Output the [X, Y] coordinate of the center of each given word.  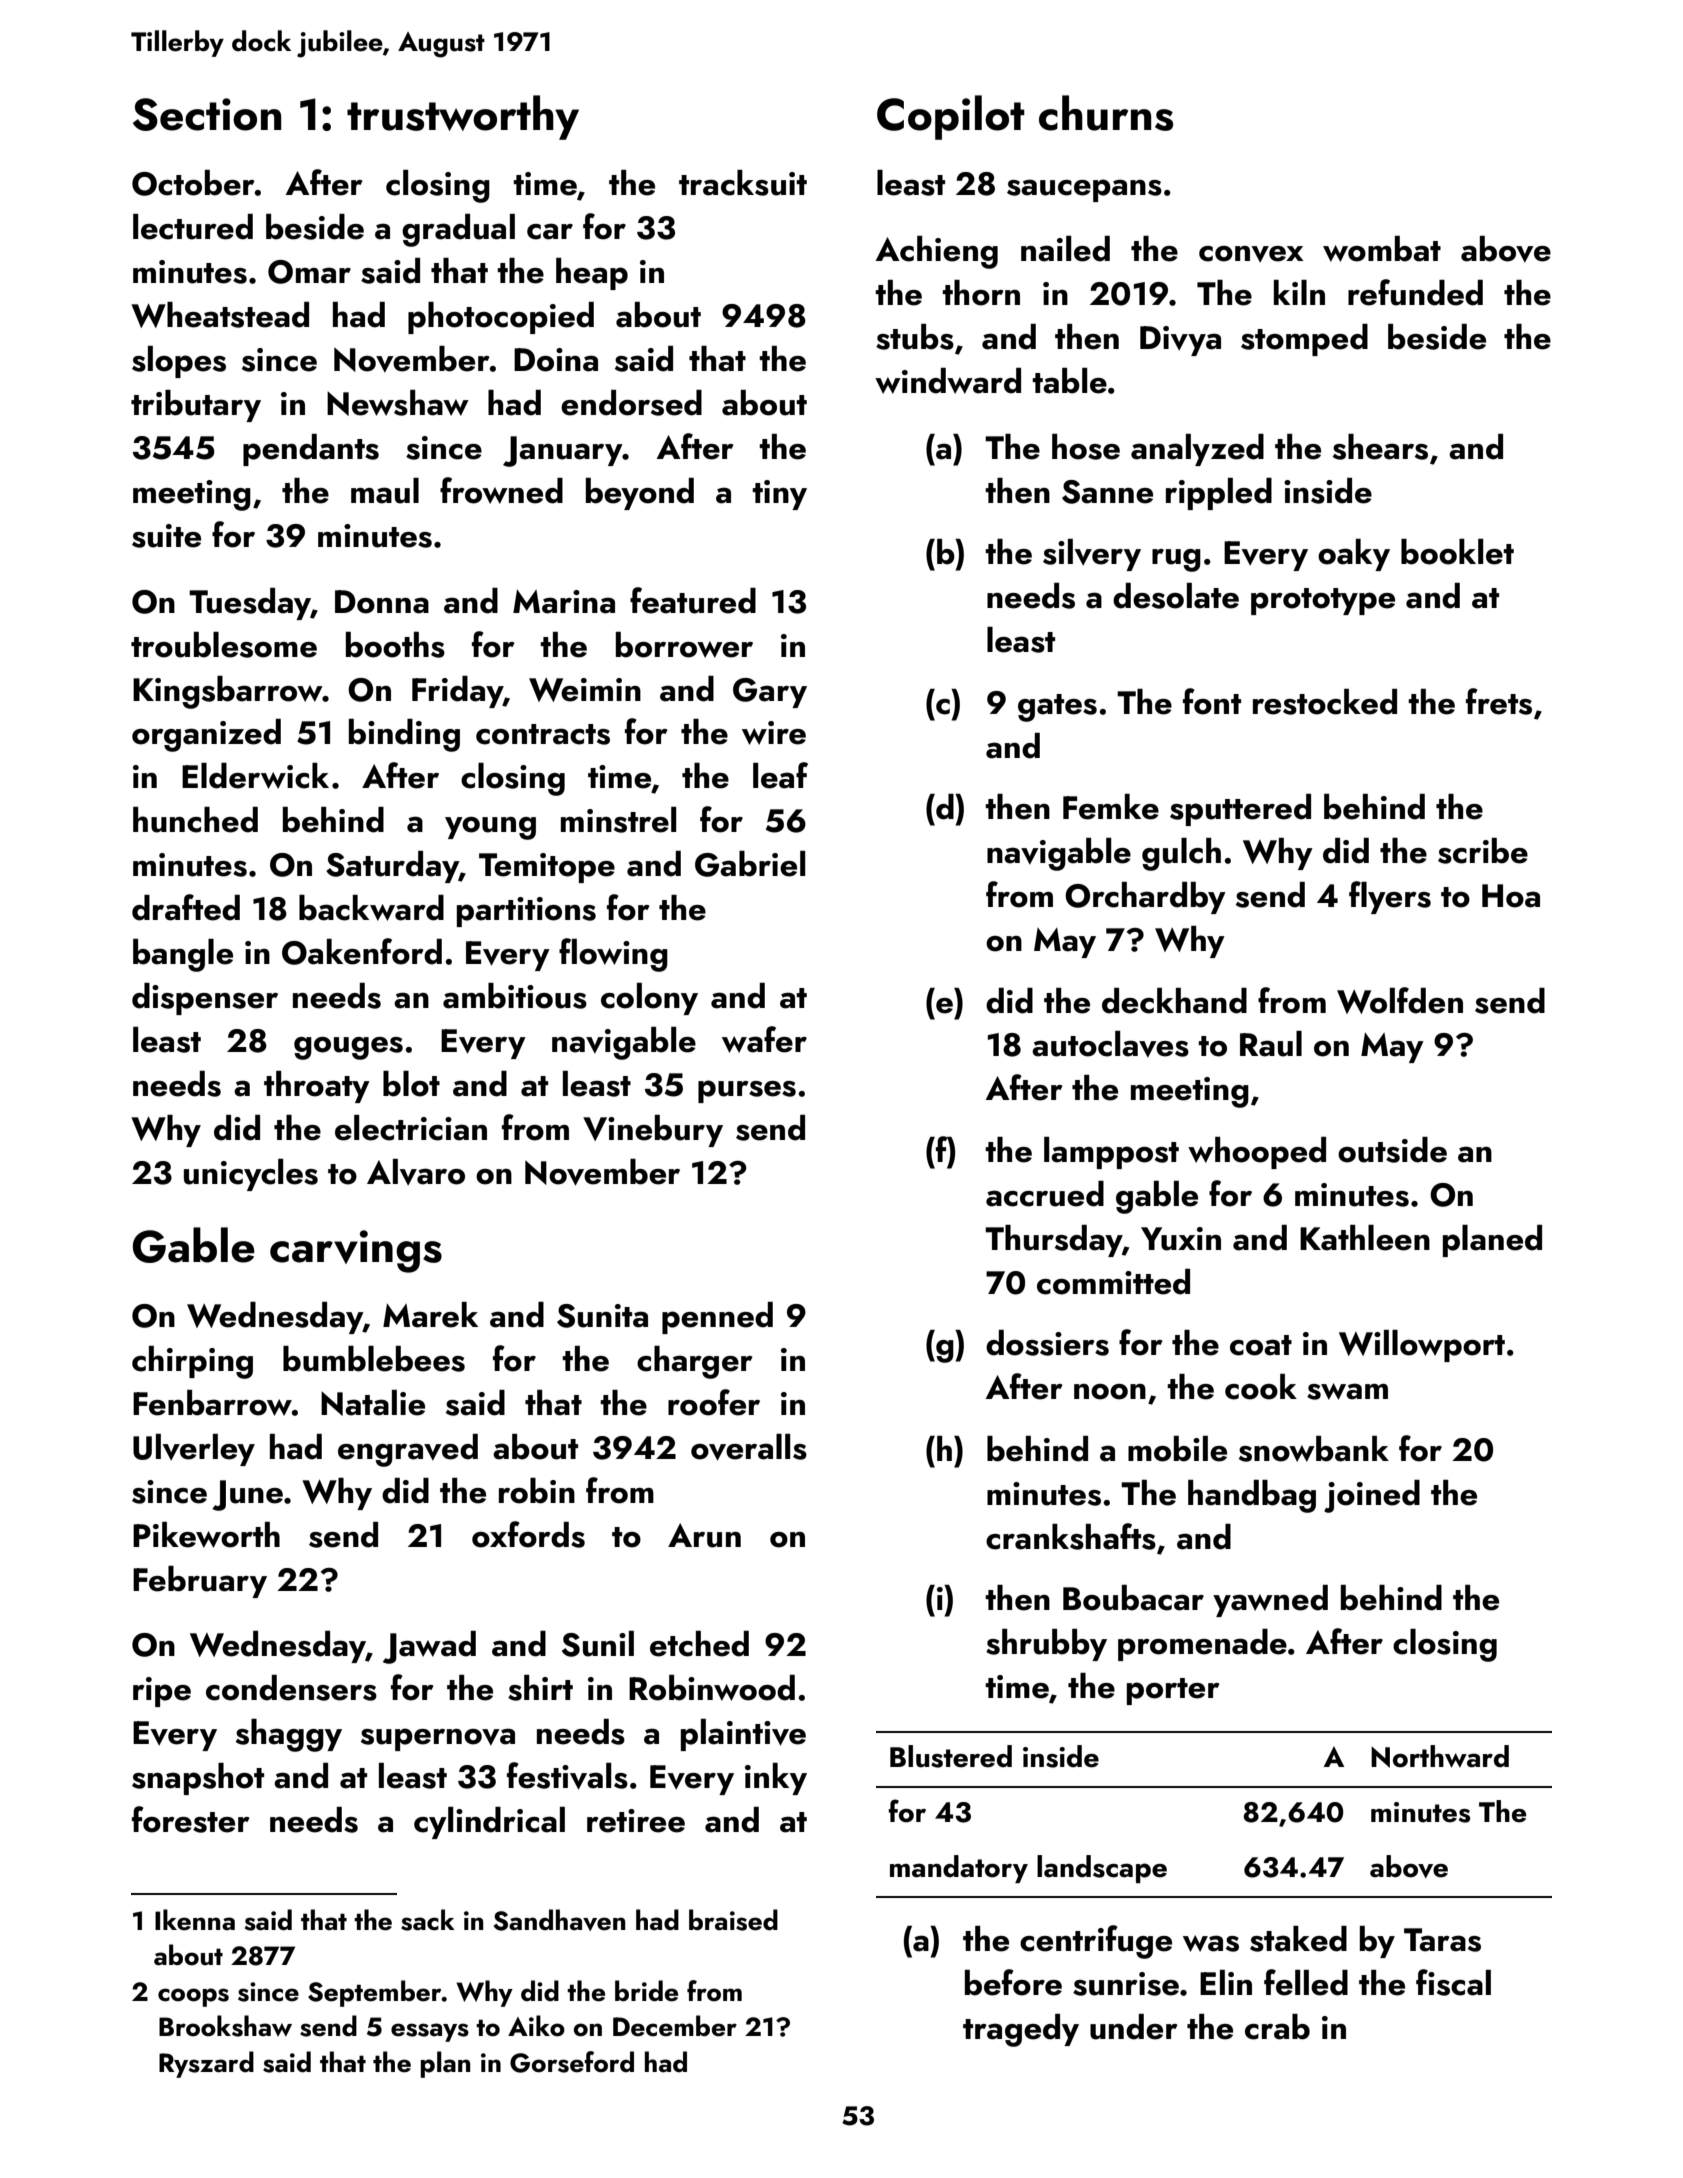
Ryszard [206, 2064]
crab [1277, 2027]
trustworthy [463, 117]
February [200, 1582]
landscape [1102, 1869]
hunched [195, 820]
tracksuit [743, 183]
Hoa [1511, 896]
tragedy [1021, 2030]
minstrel [618, 820]
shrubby [1046, 1645]
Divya [1180, 341]
